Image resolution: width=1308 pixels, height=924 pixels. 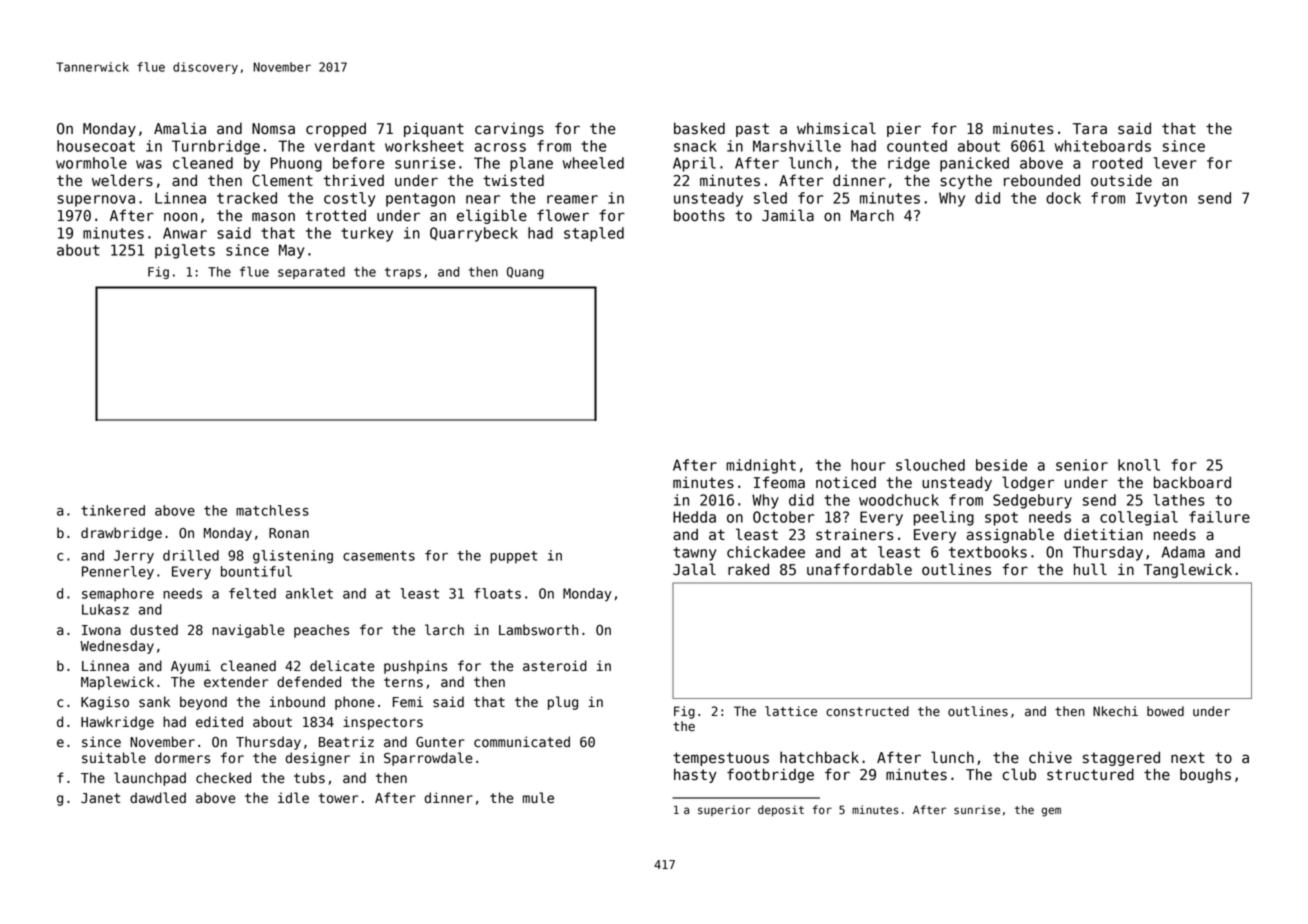 I want to click on plane, so click(x=531, y=164).
